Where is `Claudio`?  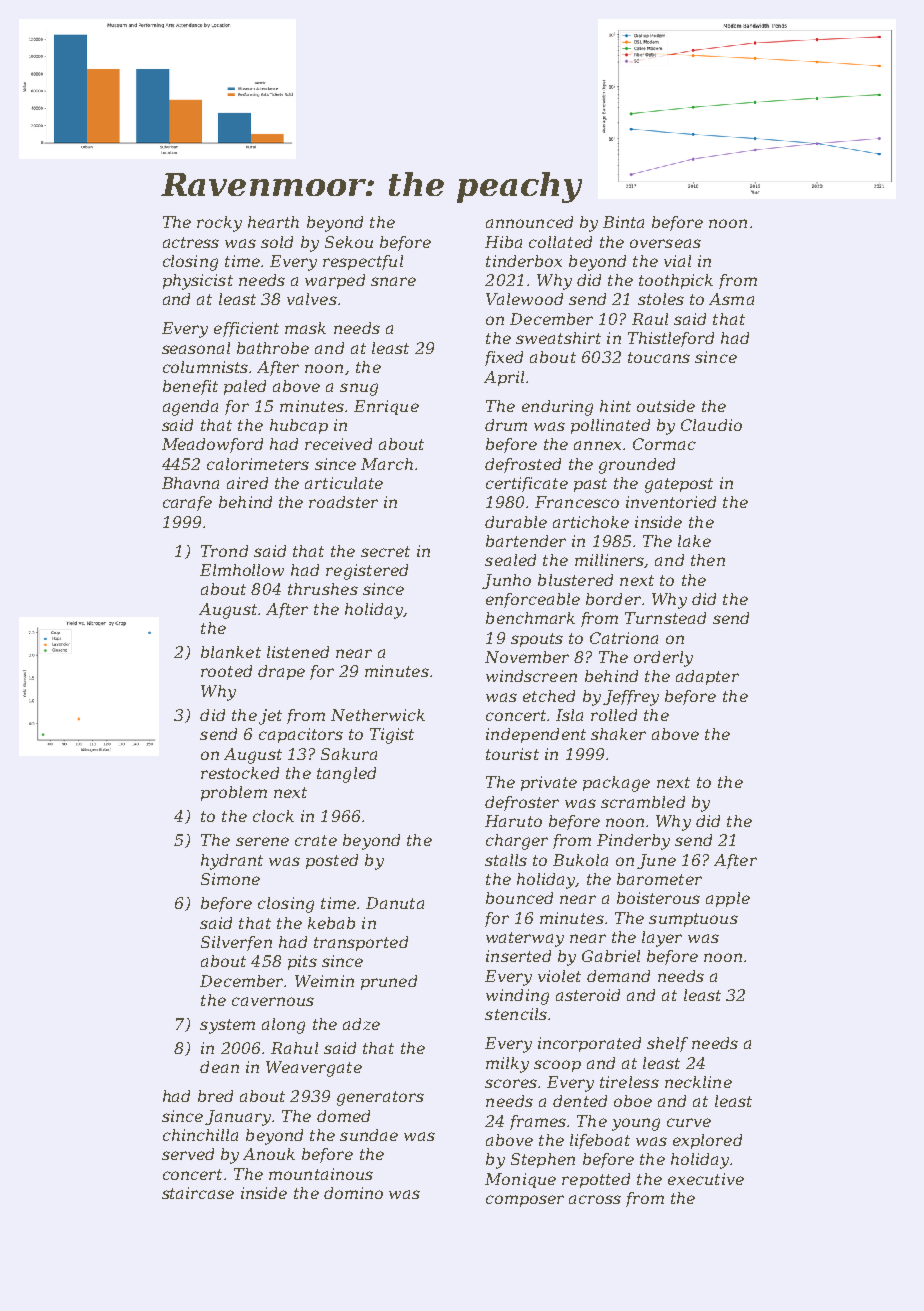
Claudio is located at coordinates (711, 425).
